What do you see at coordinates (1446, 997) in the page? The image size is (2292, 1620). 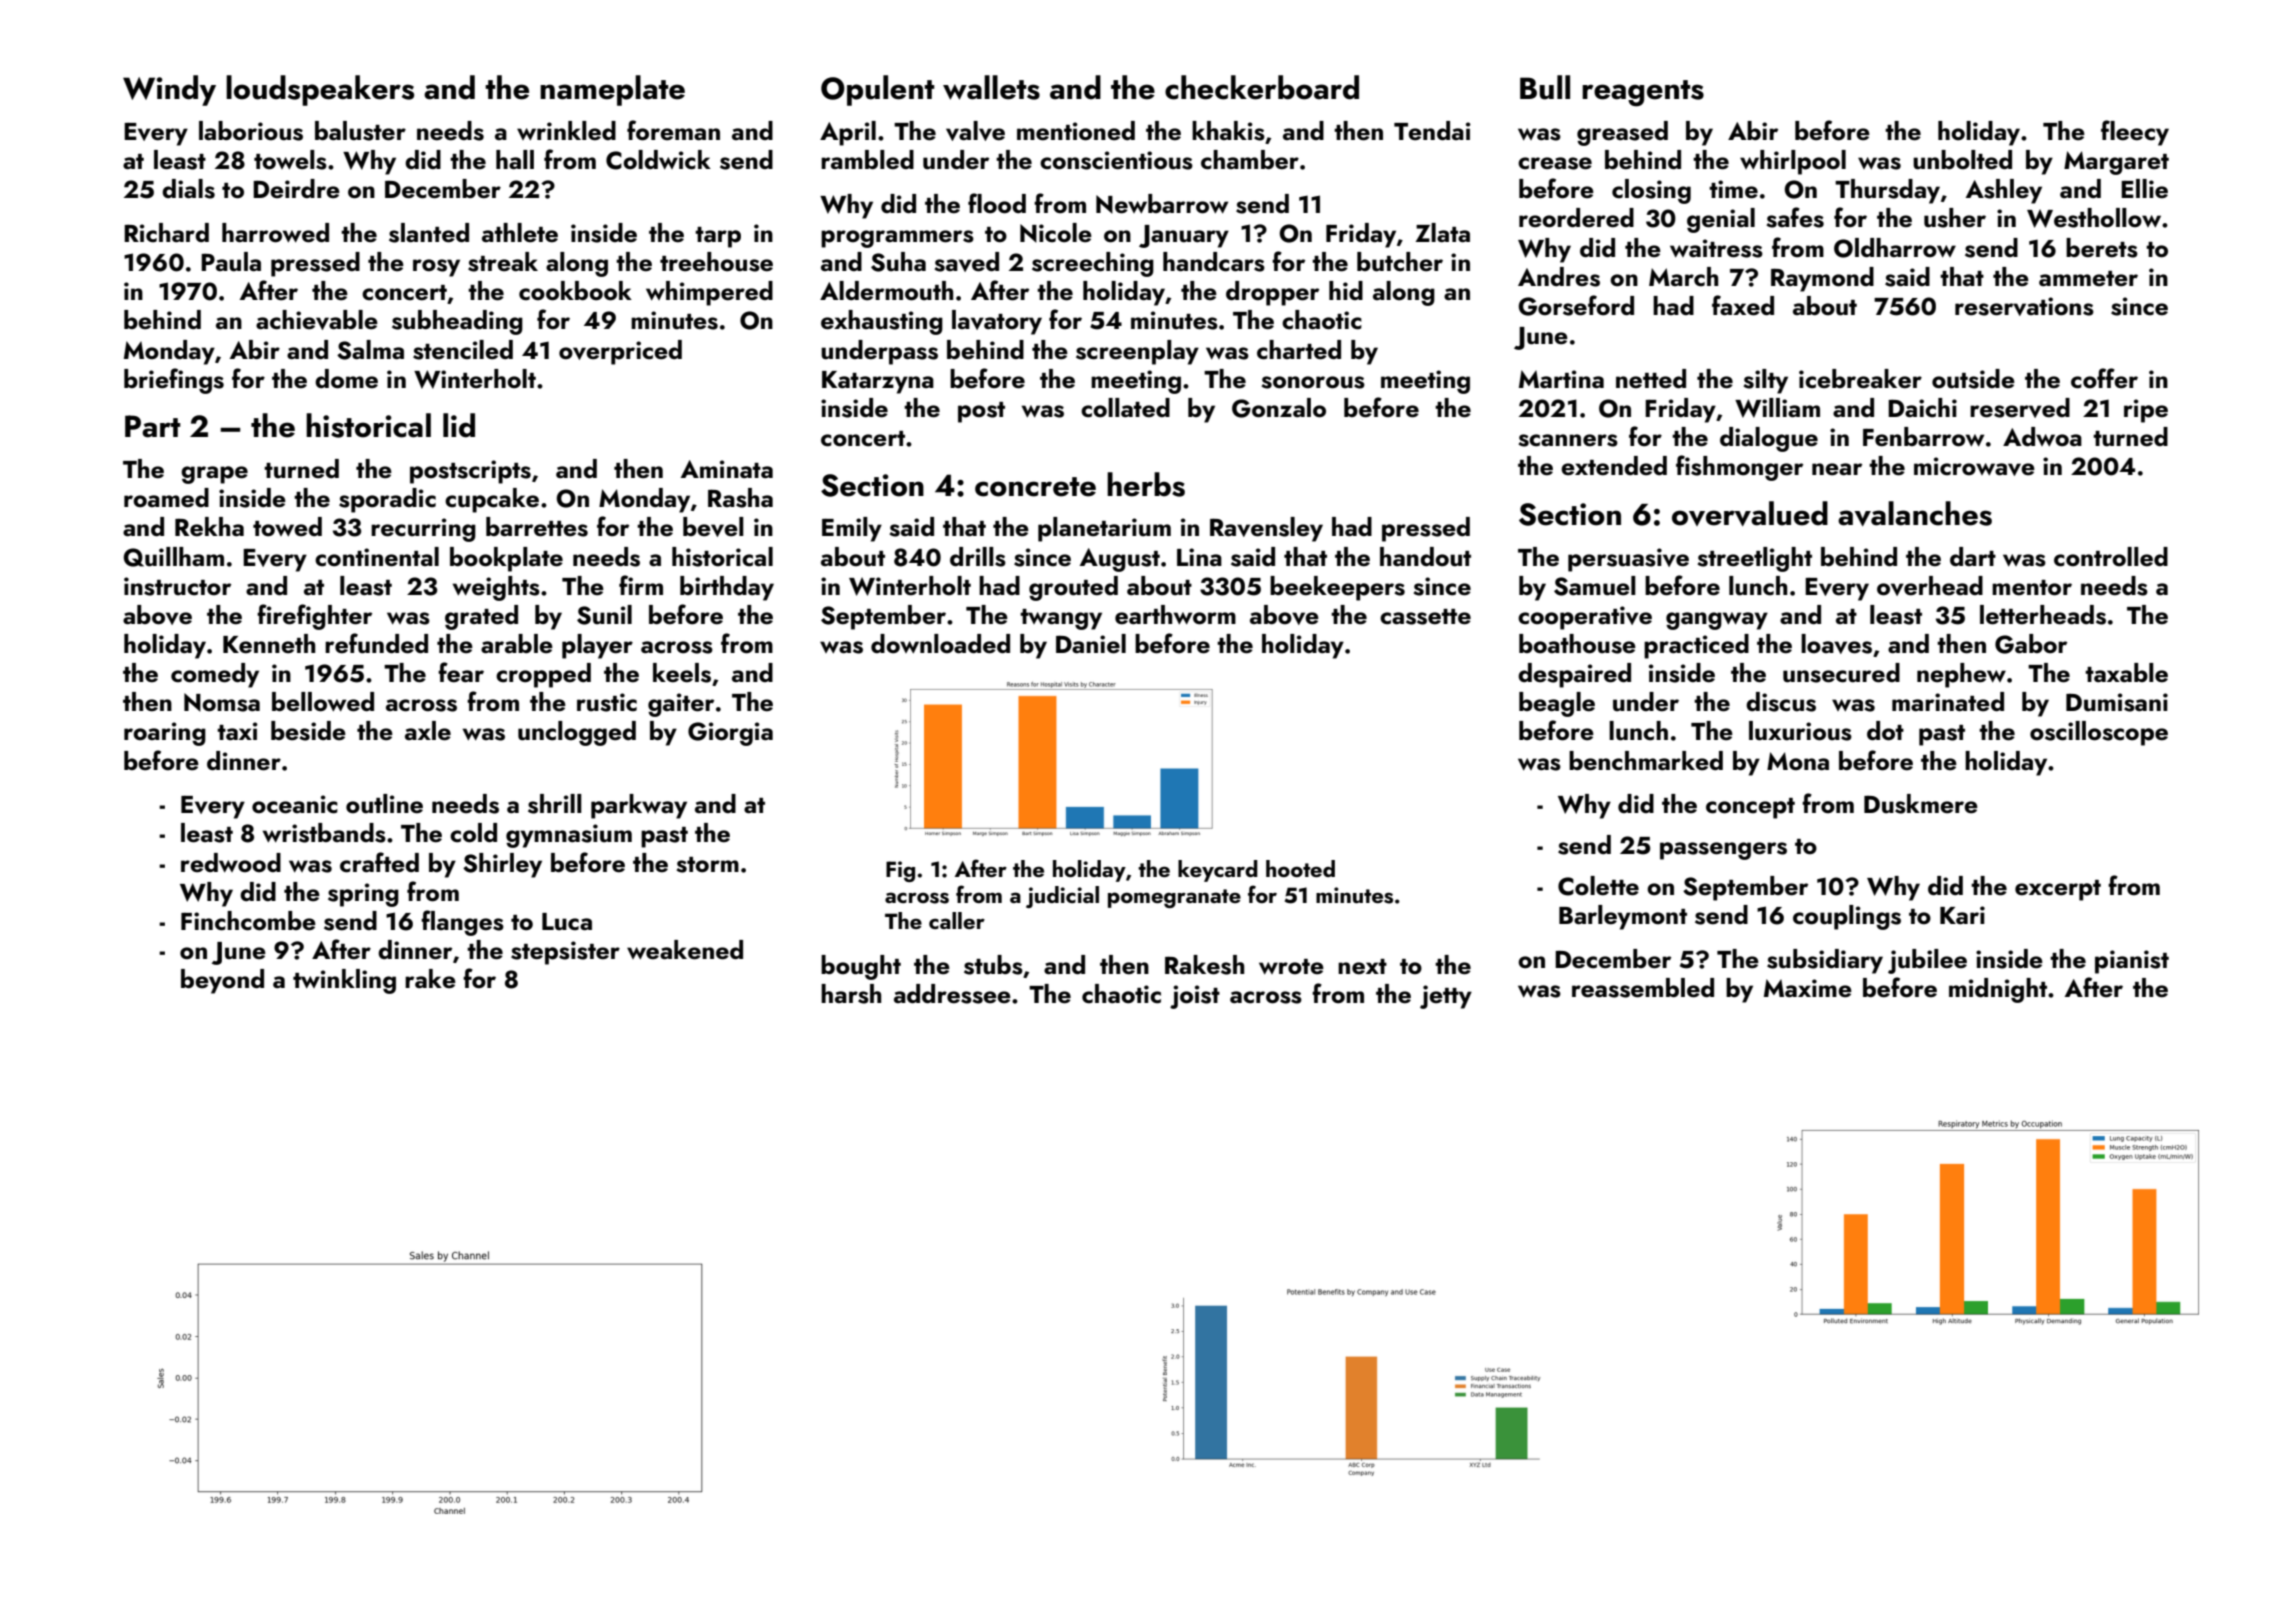 I see `jetty` at bounding box center [1446, 997].
